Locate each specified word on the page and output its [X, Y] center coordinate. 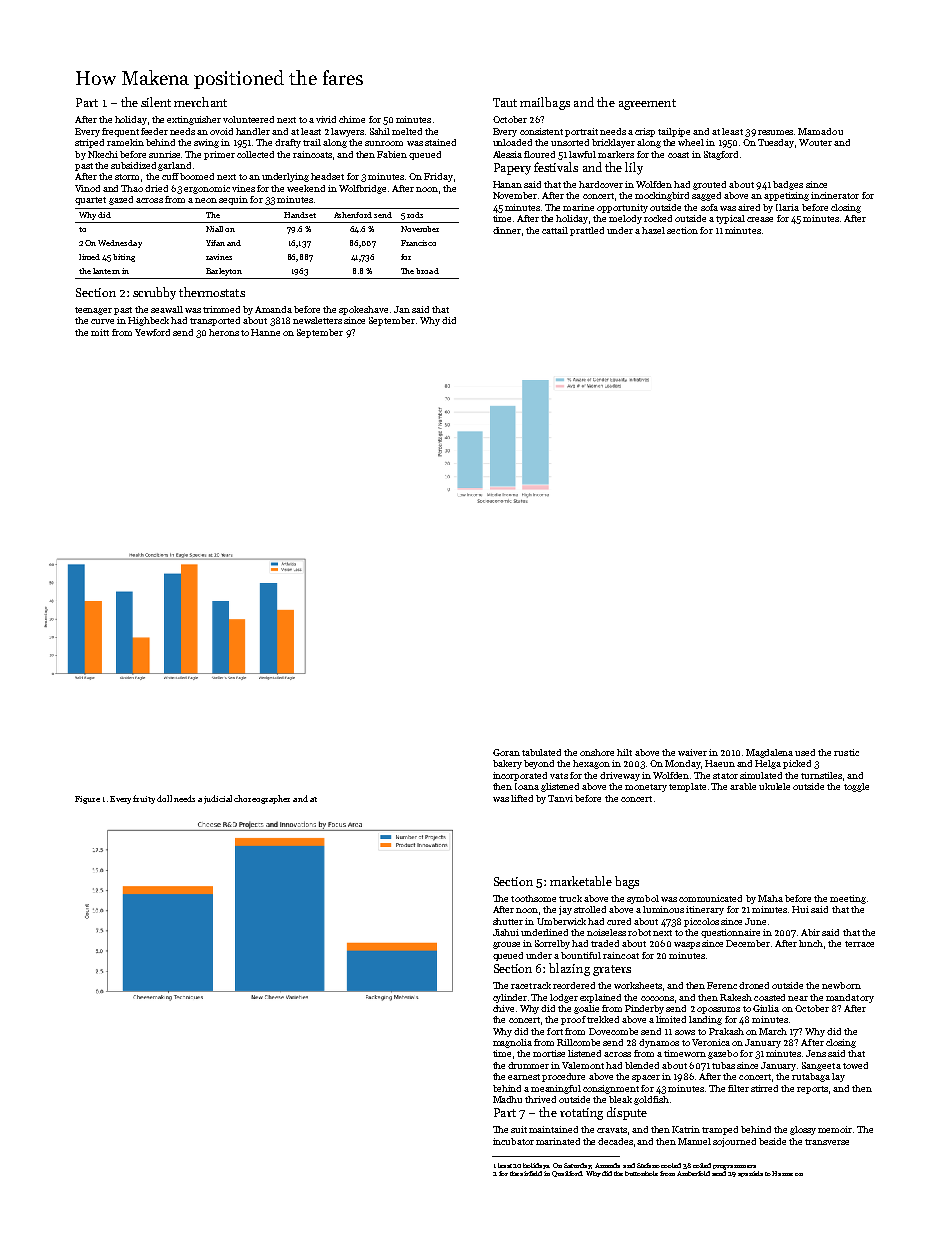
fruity [144, 799]
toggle [856, 787]
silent [156, 102]
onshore [597, 752]
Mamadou [820, 131]
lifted [522, 798]
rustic [846, 752]
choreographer [262, 799]
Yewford [152, 332]
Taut [505, 102]
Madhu [507, 1099]
